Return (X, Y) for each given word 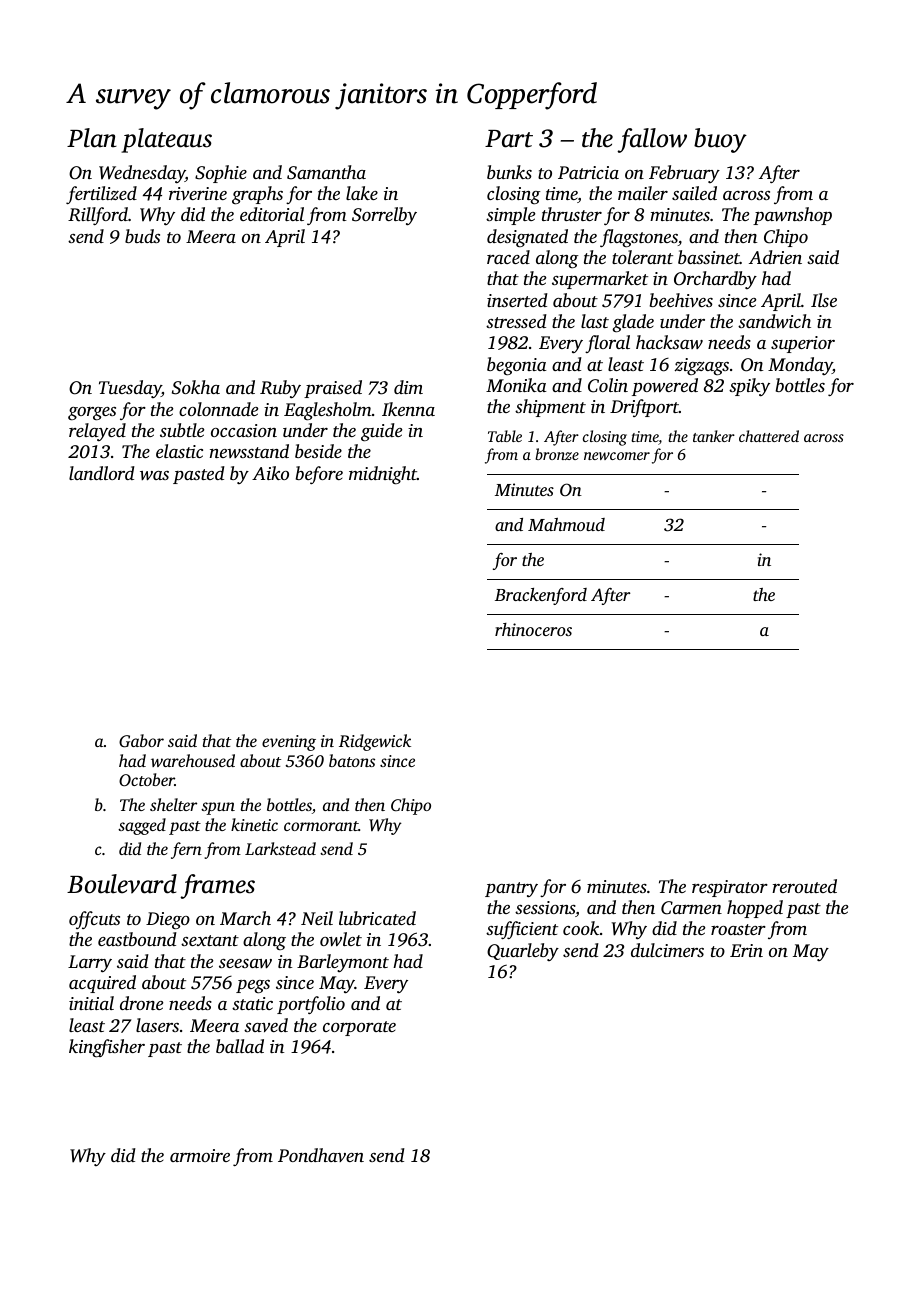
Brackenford (541, 596)
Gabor (141, 741)
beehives (681, 300)
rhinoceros (533, 629)
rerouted (804, 886)
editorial (272, 214)
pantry (511, 890)
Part (509, 139)
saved (266, 1025)
